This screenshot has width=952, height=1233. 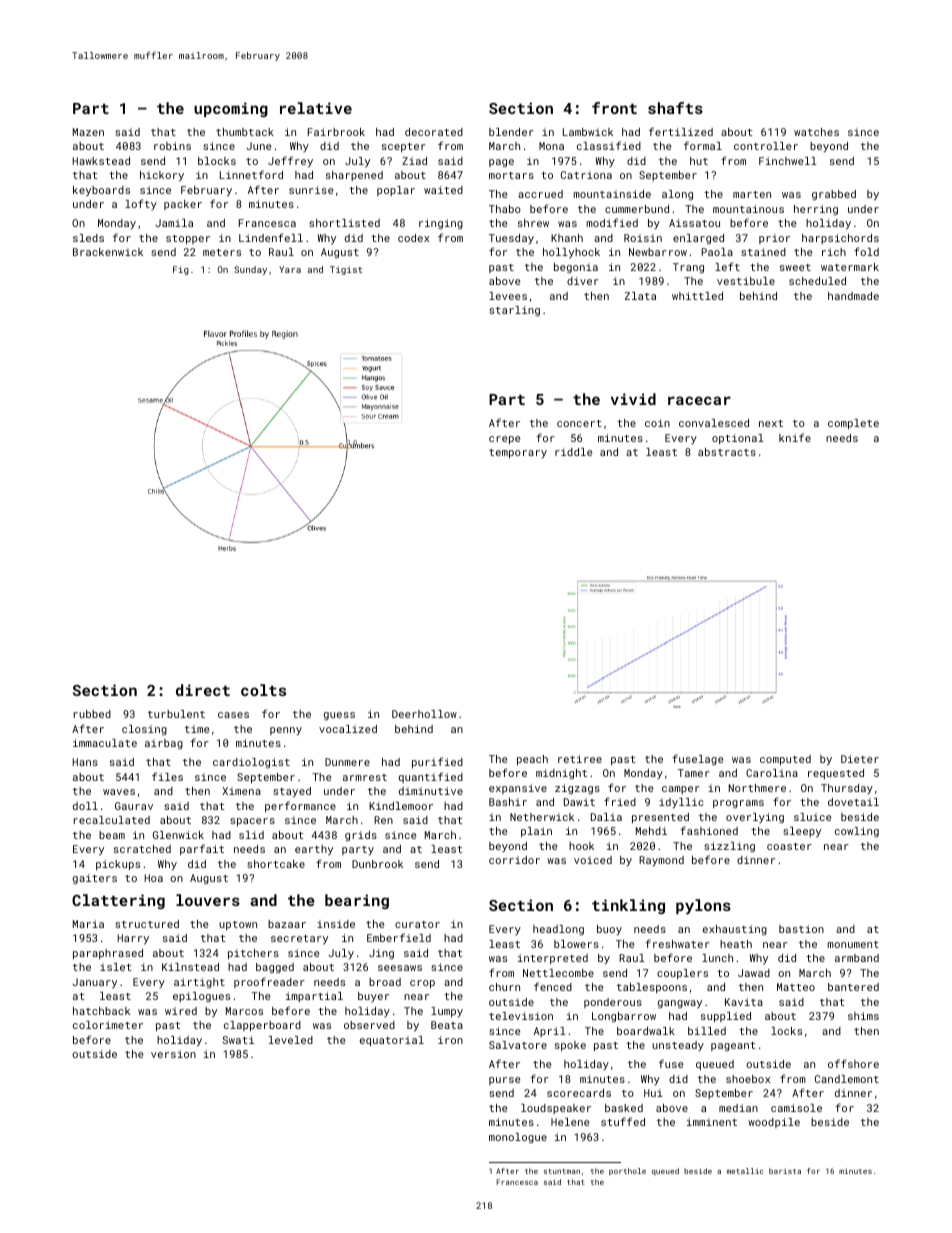 I want to click on complete, so click(x=853, y=424).
